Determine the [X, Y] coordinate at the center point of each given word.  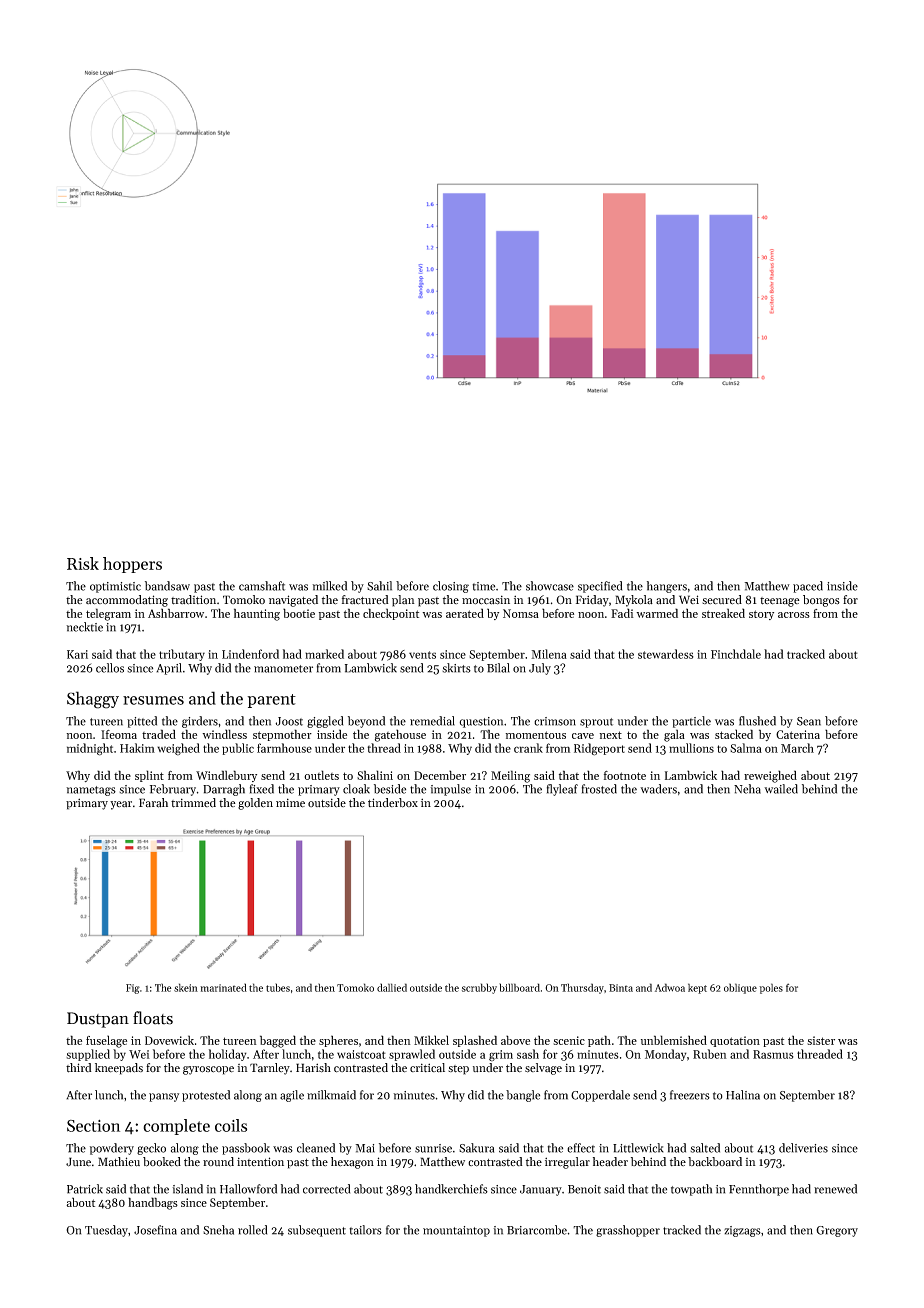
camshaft [262, 586]
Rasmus [773, 1054]
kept [697, 988]
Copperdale [600, 1096]
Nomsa [521, 613]
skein [186, 987]
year [121, 805]
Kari [77, 654]
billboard [519, 987]
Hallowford [248, 1189]
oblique [740, 988]
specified [600, 587]
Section [93, 1126]
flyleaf [562, 790]
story [761, 615]
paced [808, 587]
